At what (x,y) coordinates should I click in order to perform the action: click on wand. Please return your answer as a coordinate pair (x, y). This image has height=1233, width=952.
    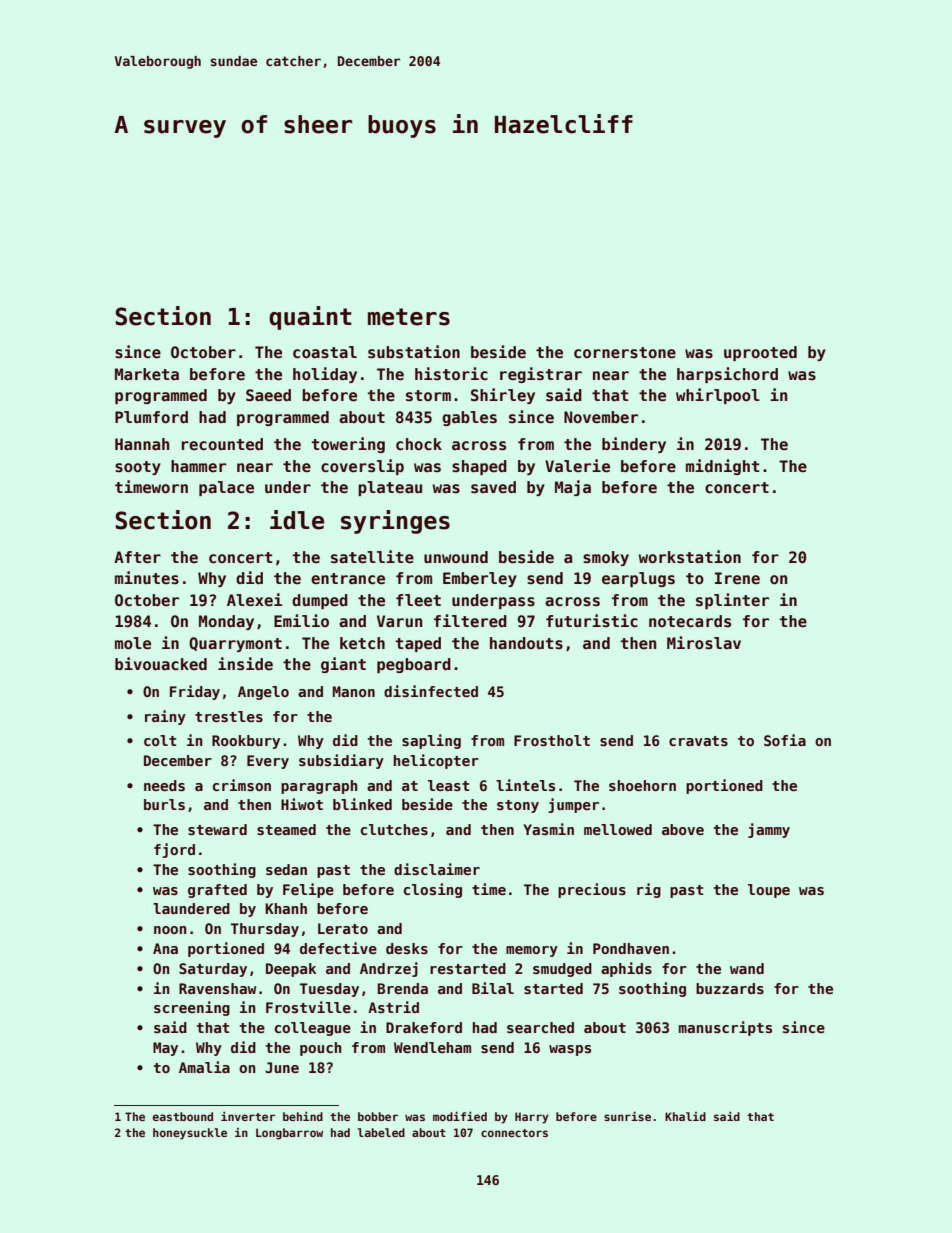
    Looking at the image, I should click on (747, 968).
